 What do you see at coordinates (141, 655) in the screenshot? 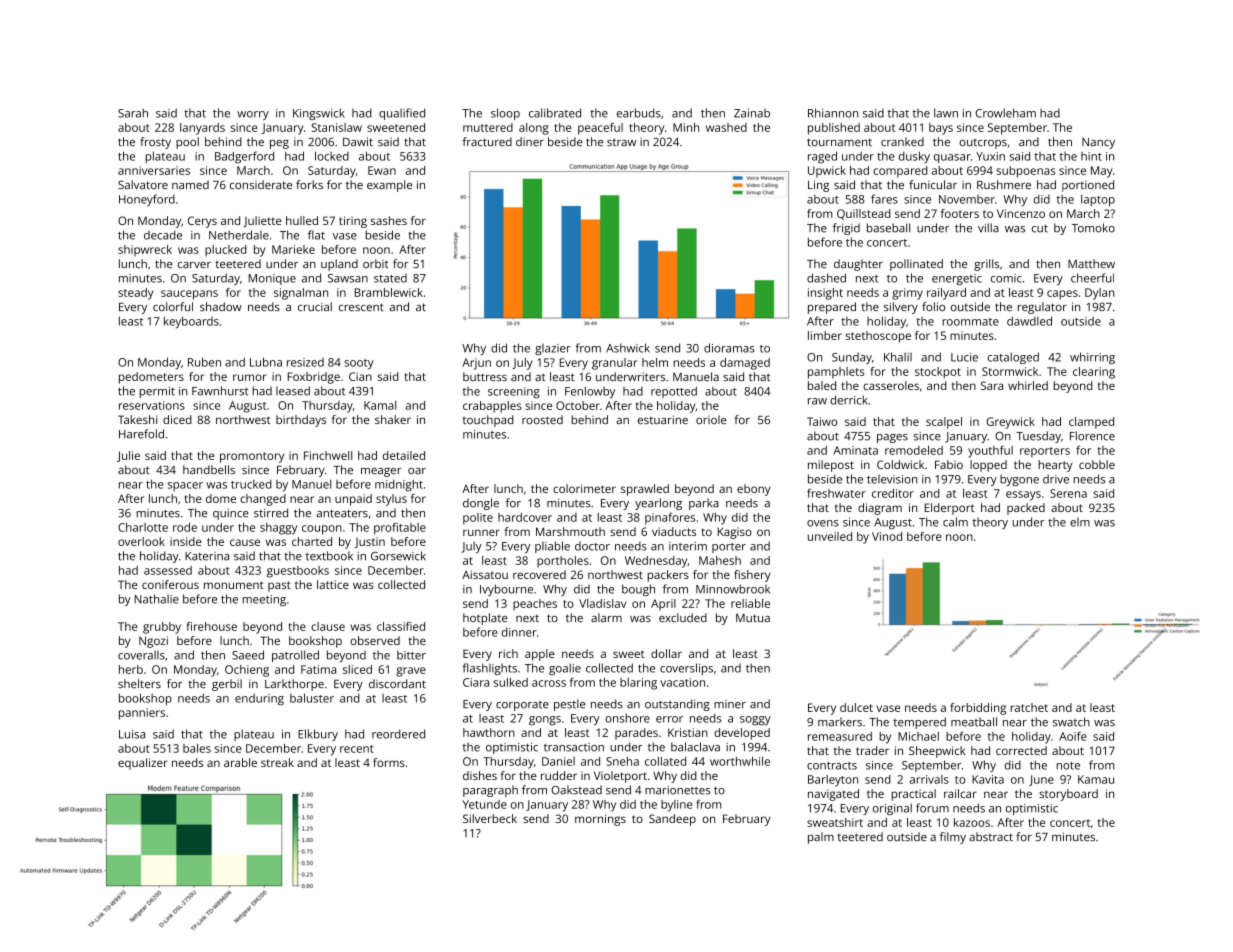
I see `coveralls` at bounding box center [141, 655].
